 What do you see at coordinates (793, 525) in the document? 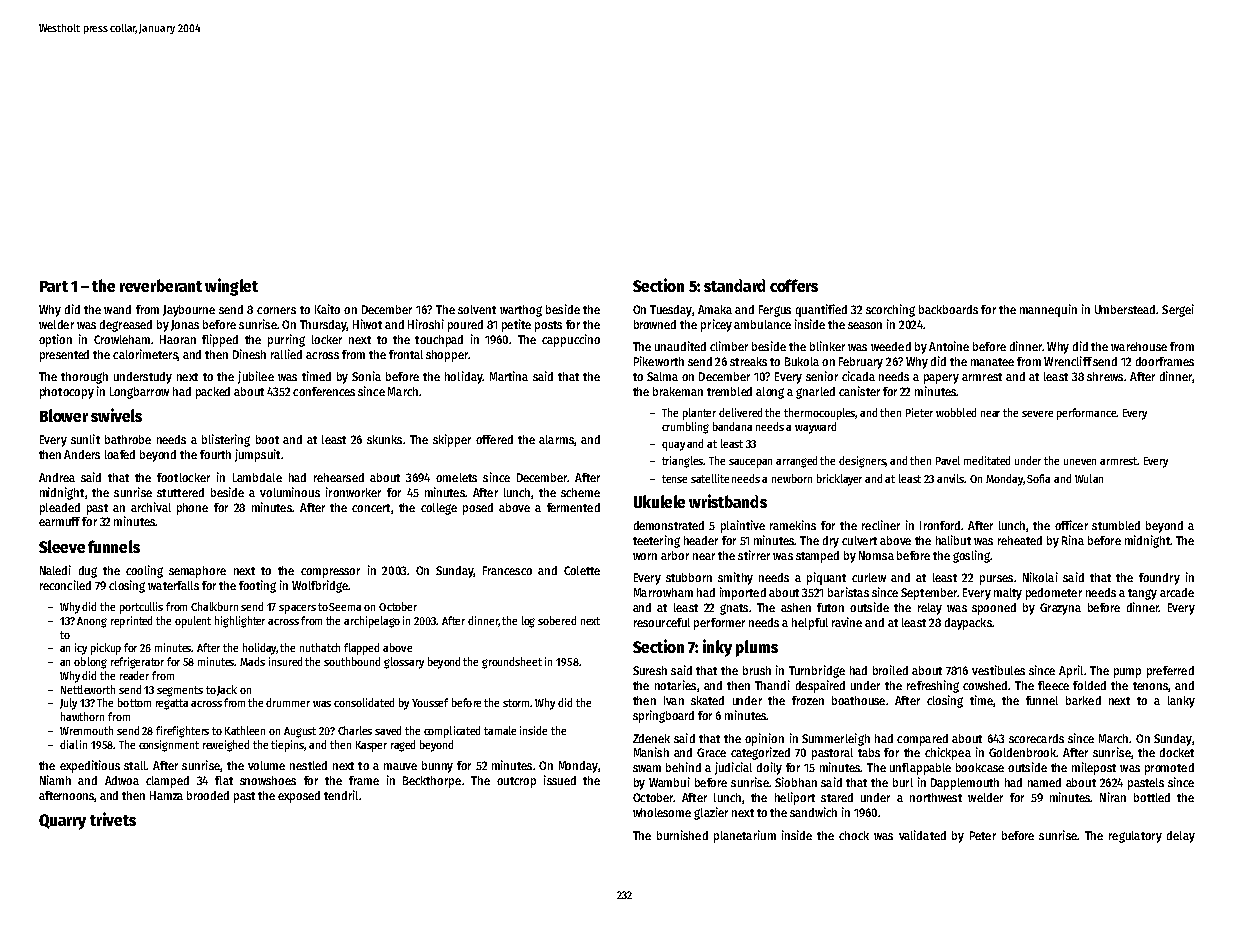
I see `ramekins` at bounding box center [793, 525].
